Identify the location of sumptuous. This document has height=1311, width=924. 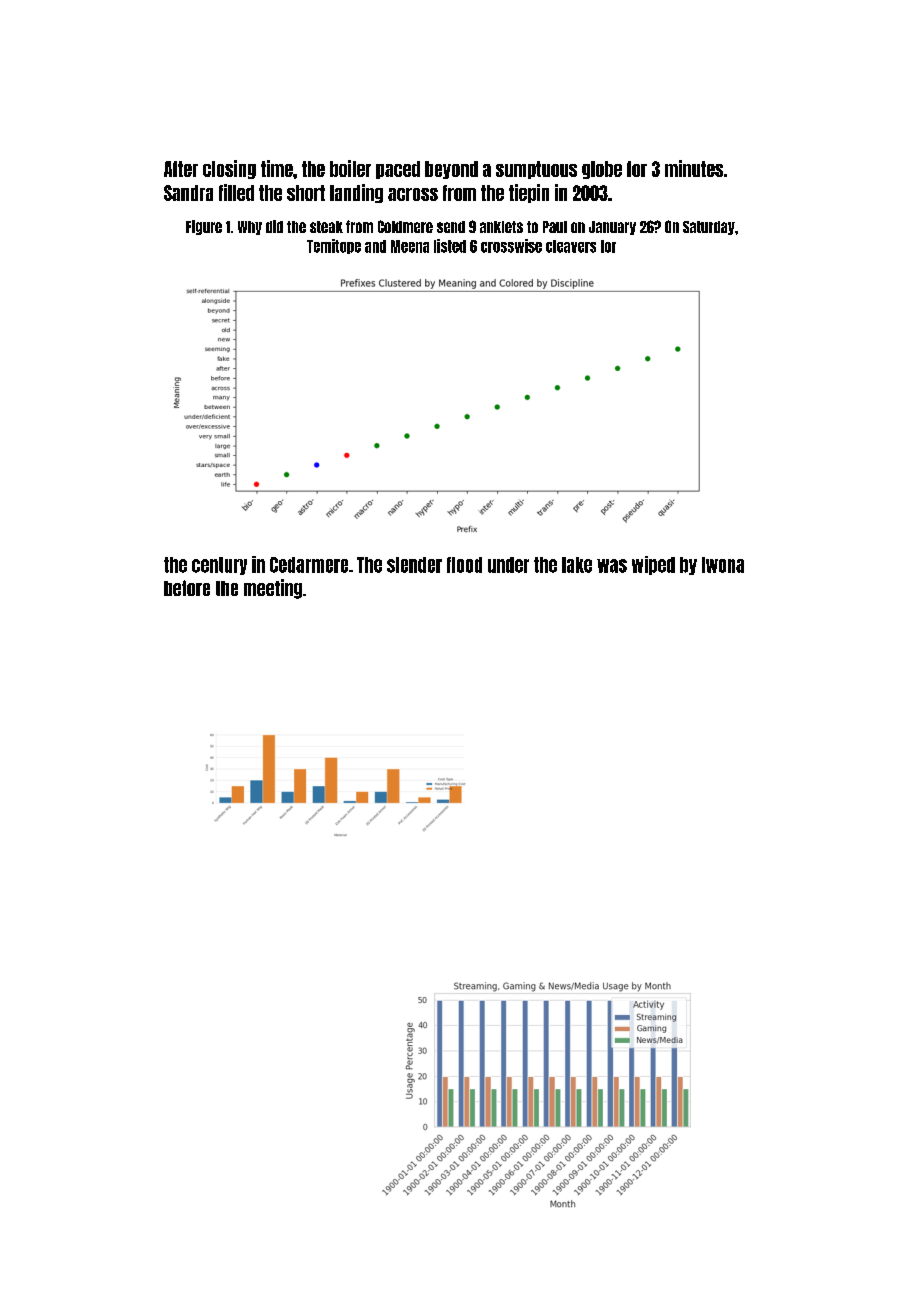
(536, 170).
